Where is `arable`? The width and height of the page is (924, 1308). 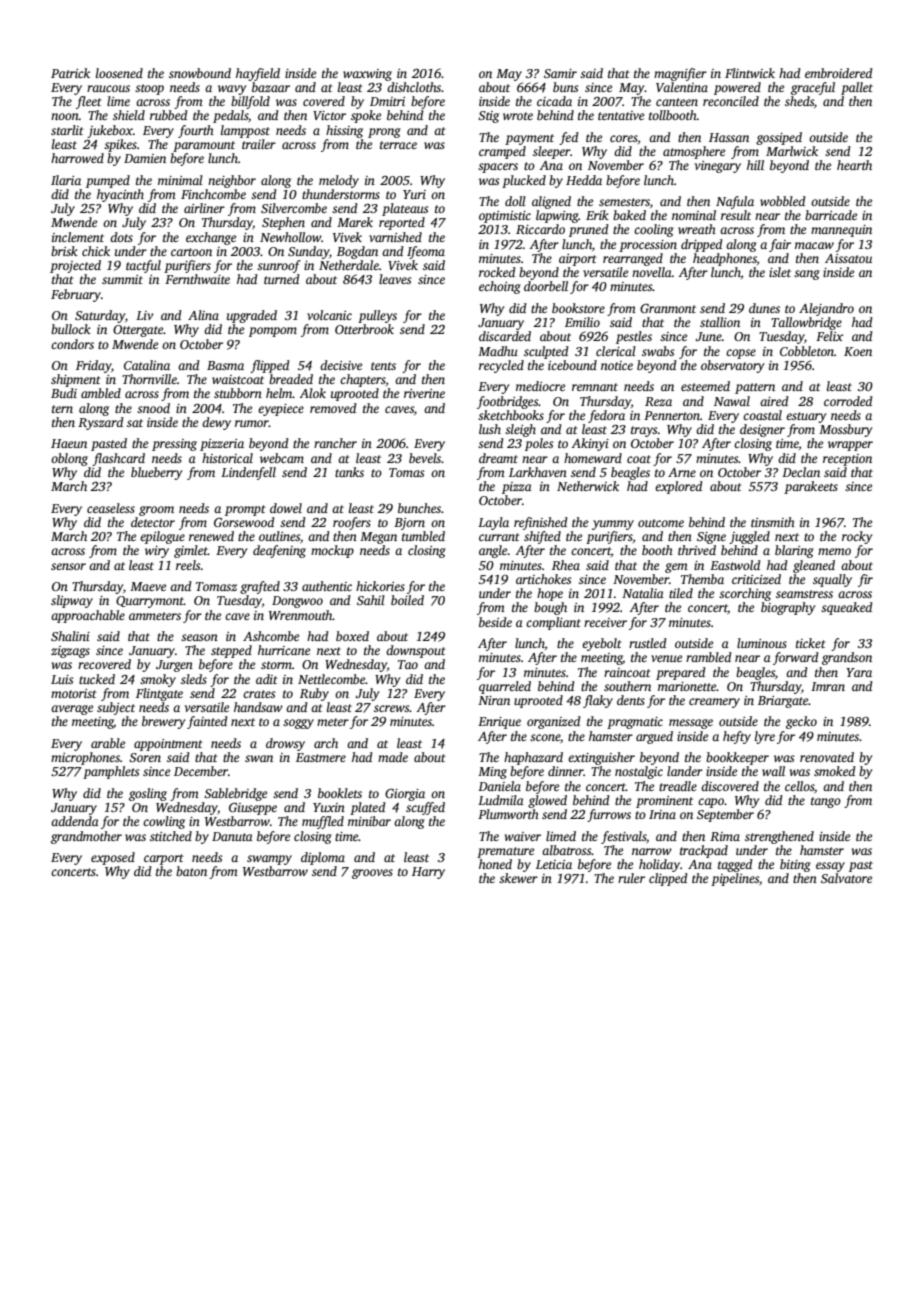
arable is located at coordinates (108, 743).
